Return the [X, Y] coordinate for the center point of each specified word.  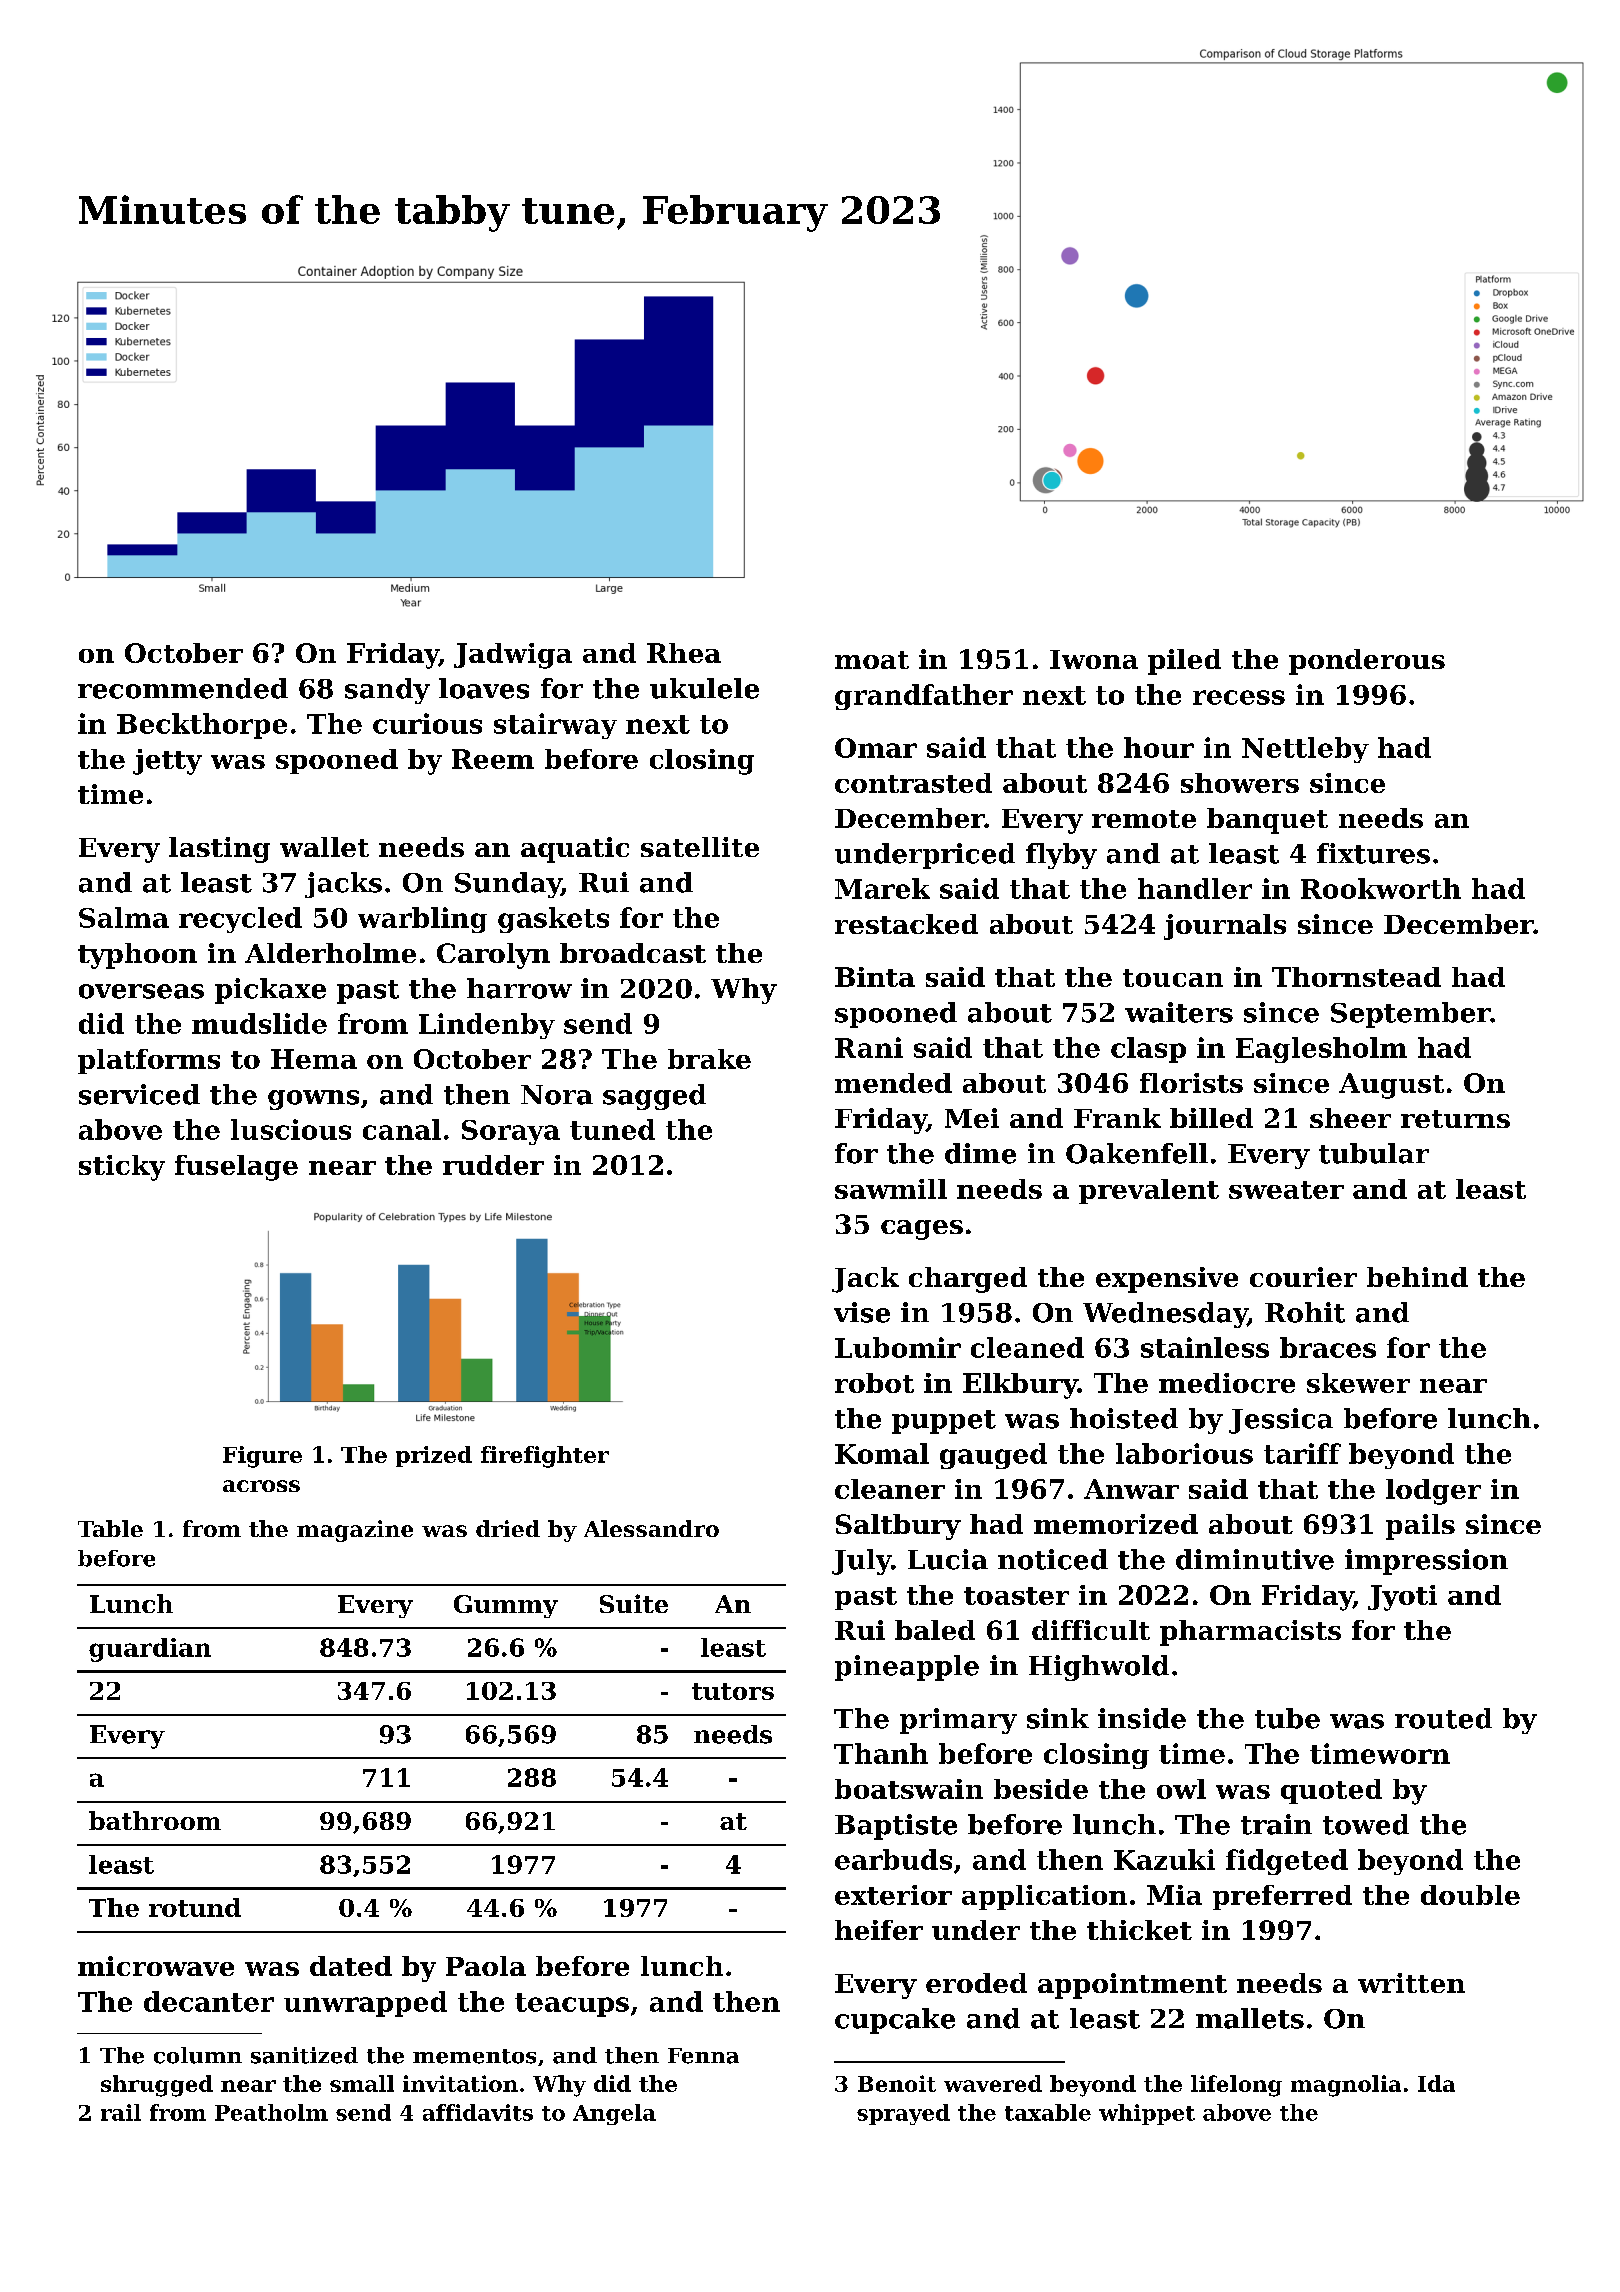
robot [874, 1383]
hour [1159, 747]
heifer [879, 1930]
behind [1417, 1277]
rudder [493, 1165]
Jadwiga [513, 656]
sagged [654, 1097]
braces [1328, 1347]
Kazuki [1164, 1859]
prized [434, 1456]
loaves [484, 688]
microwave [156, 1966]
